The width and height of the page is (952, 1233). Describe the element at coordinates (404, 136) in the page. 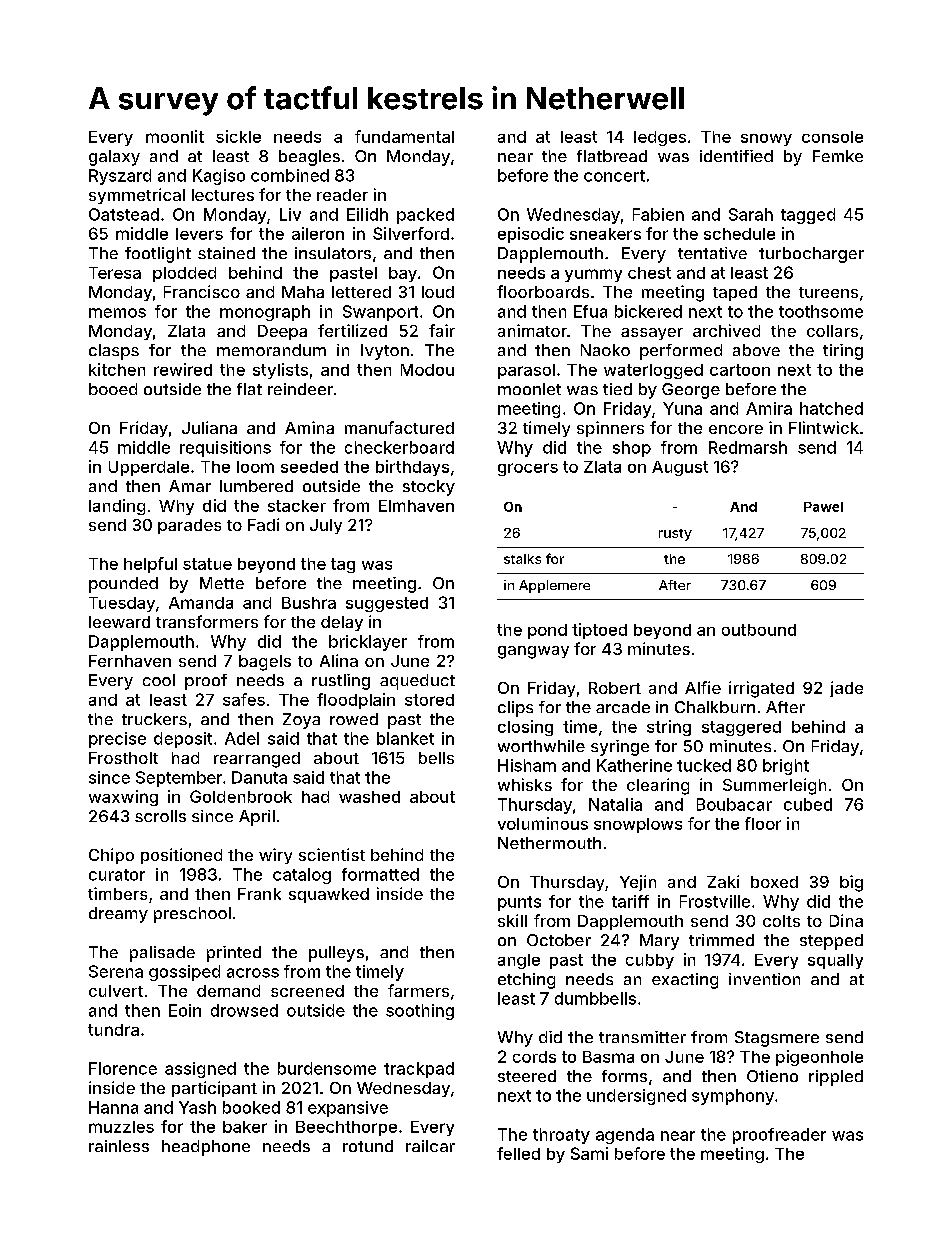

I see `fundamental` at that location.
